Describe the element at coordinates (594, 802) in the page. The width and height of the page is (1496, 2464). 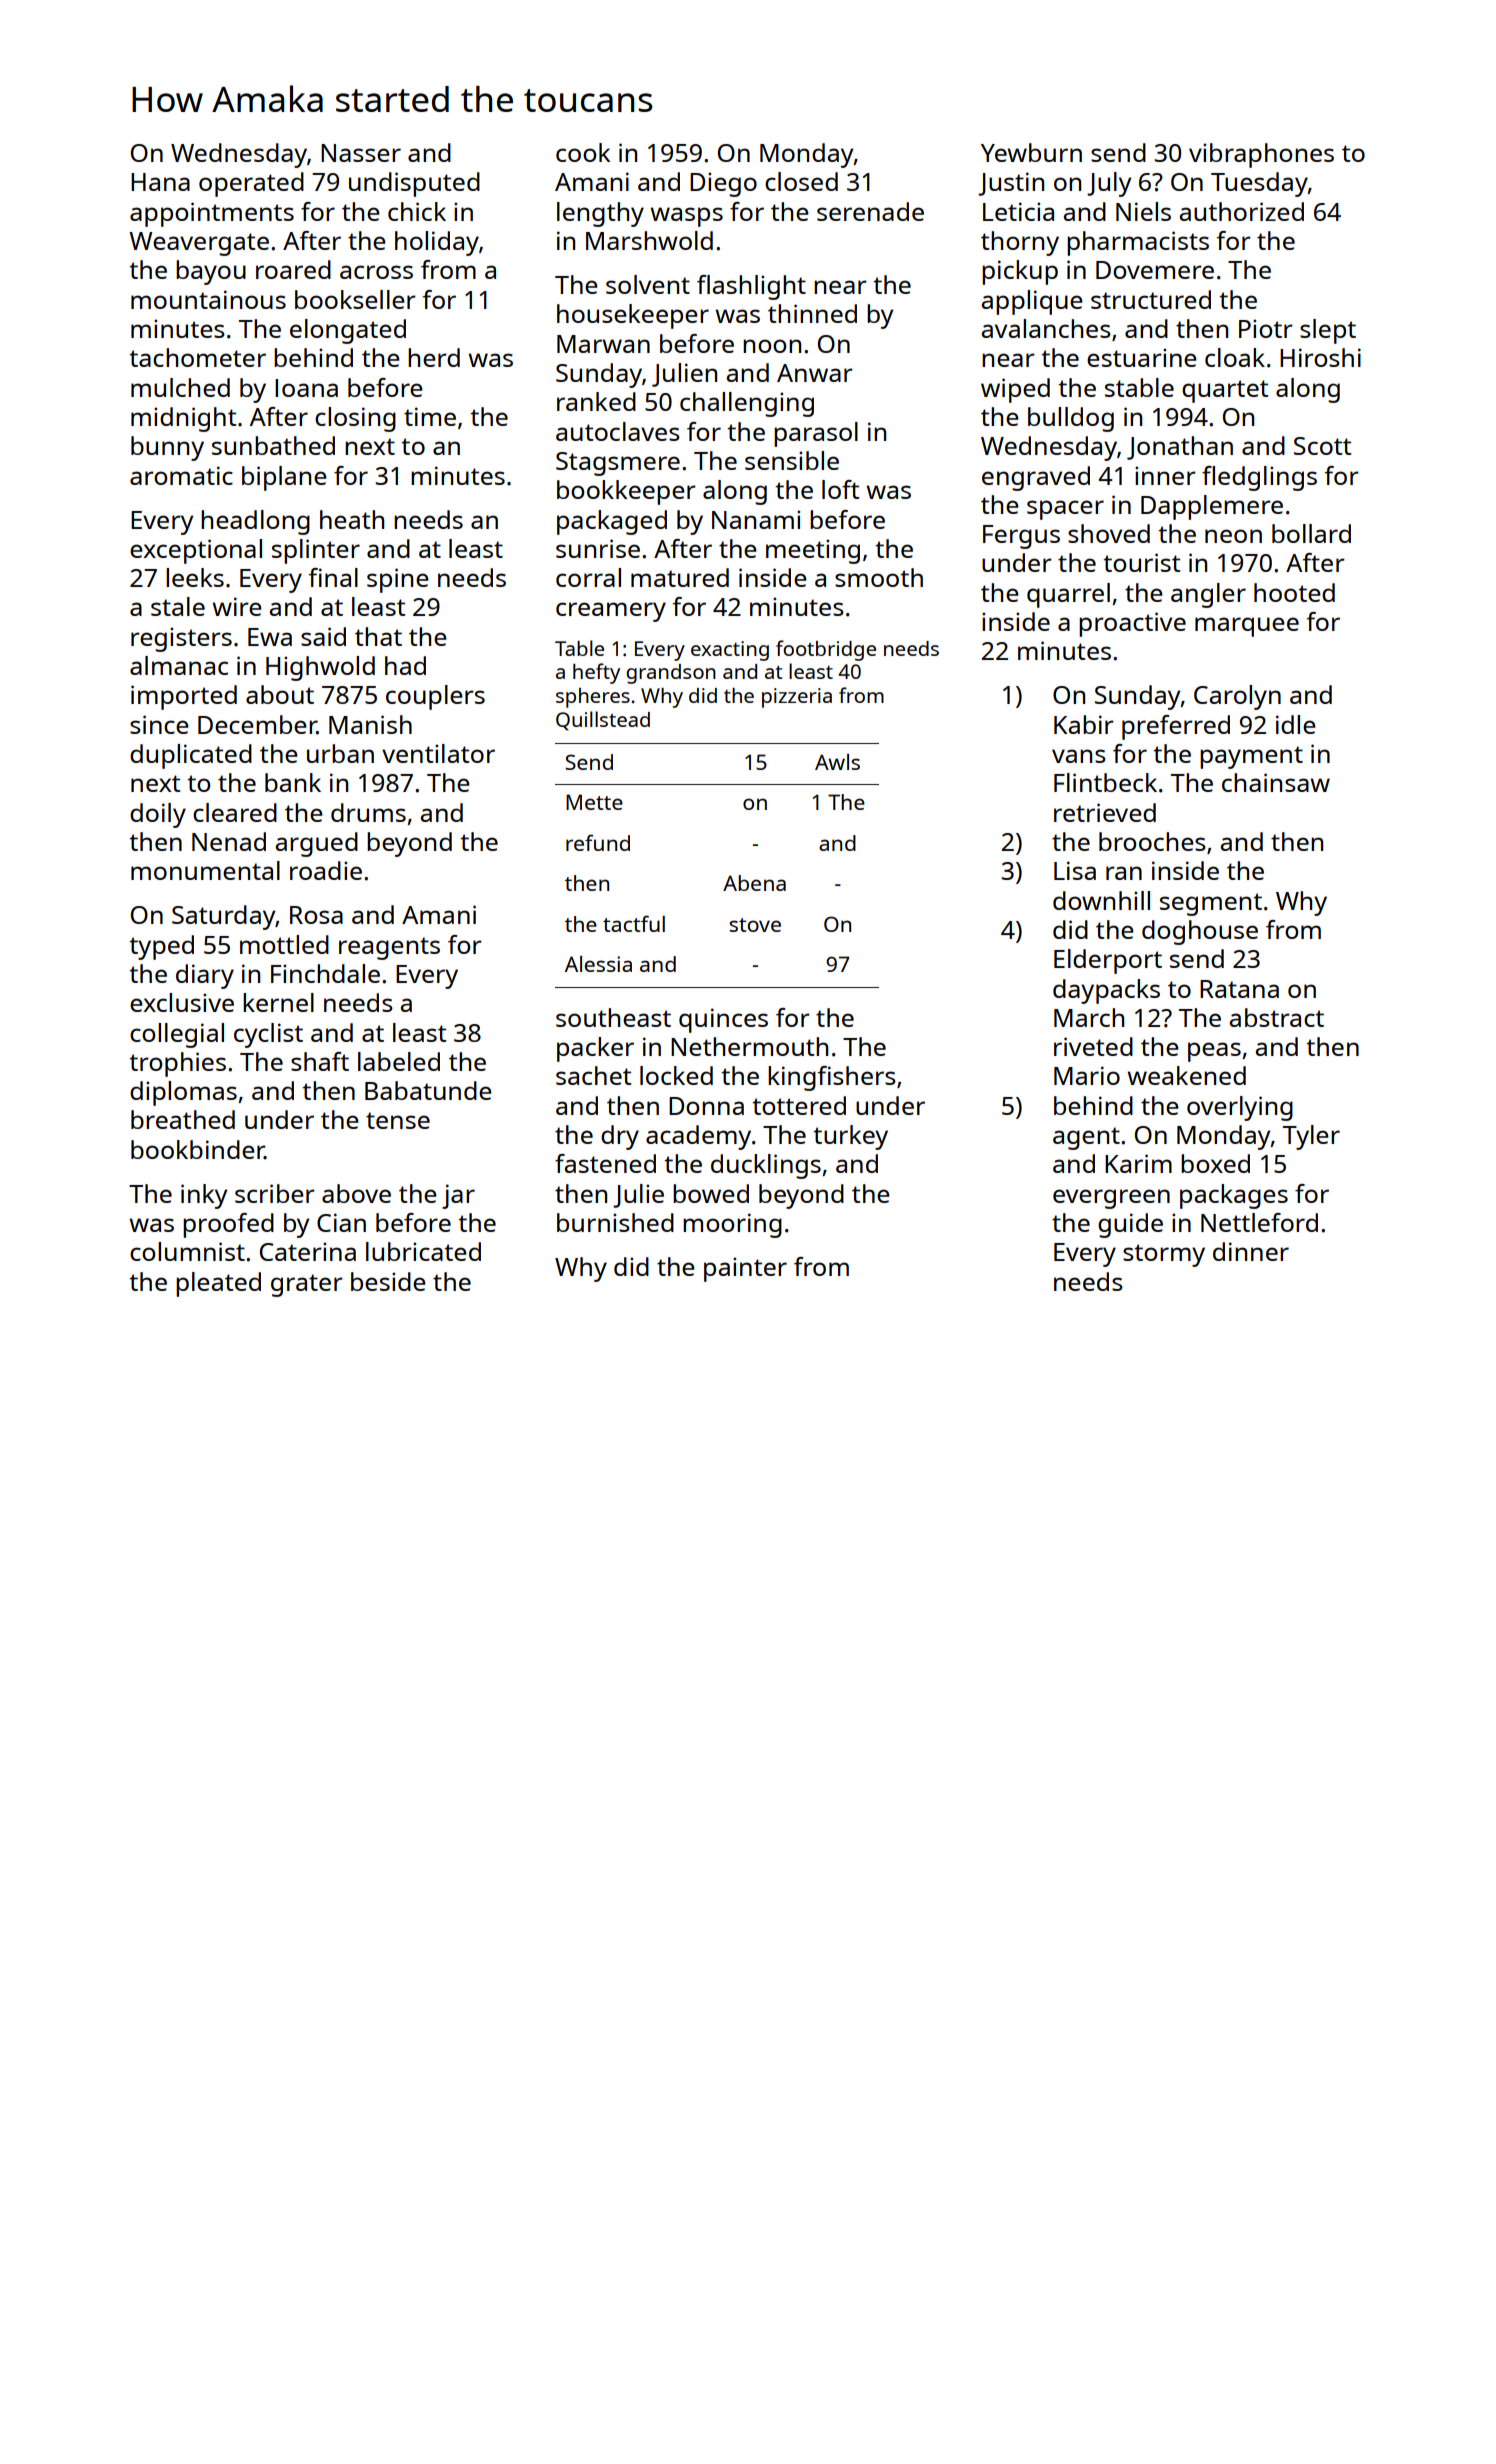
I see `Mette` at that location.
